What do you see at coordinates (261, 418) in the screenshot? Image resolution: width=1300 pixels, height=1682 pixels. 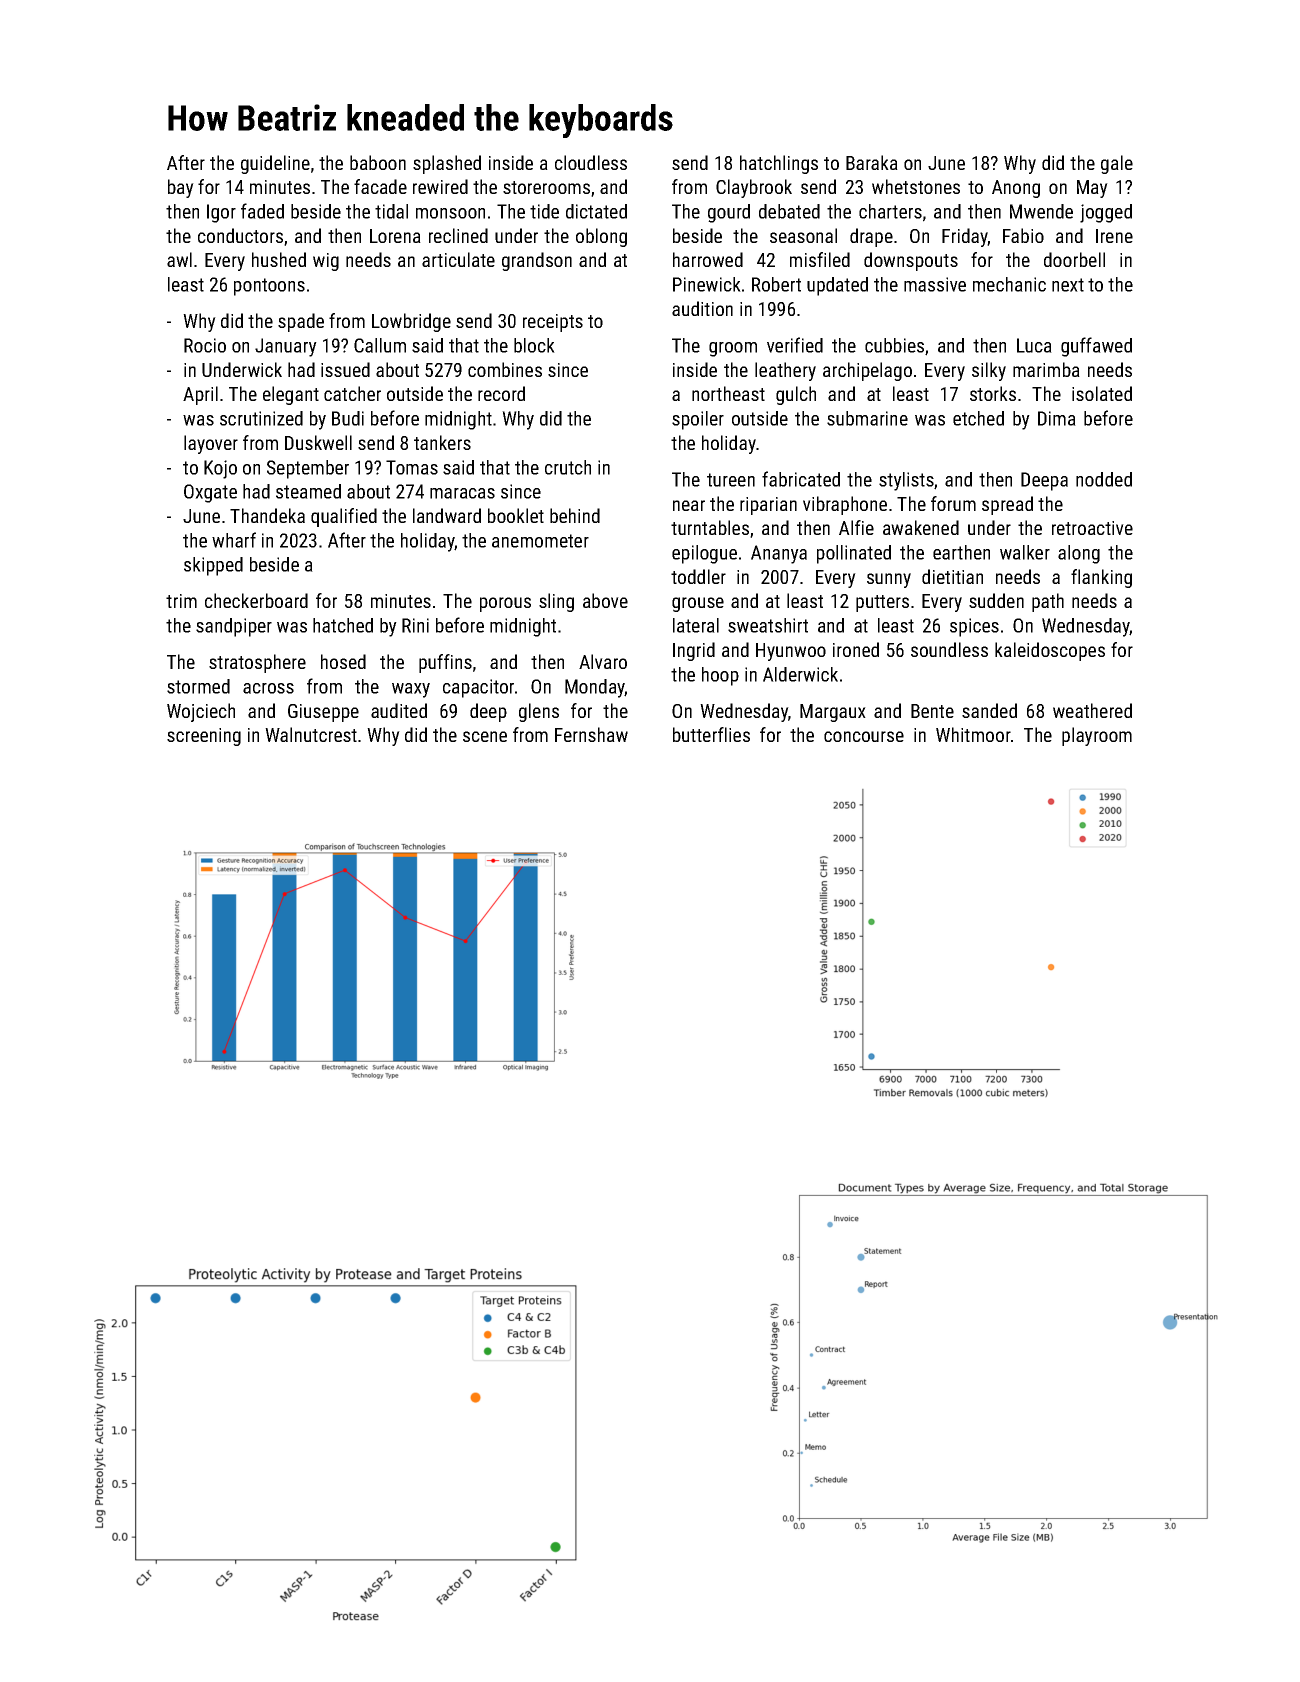 I see `scrutinized` at bounding box center [261, 418].
